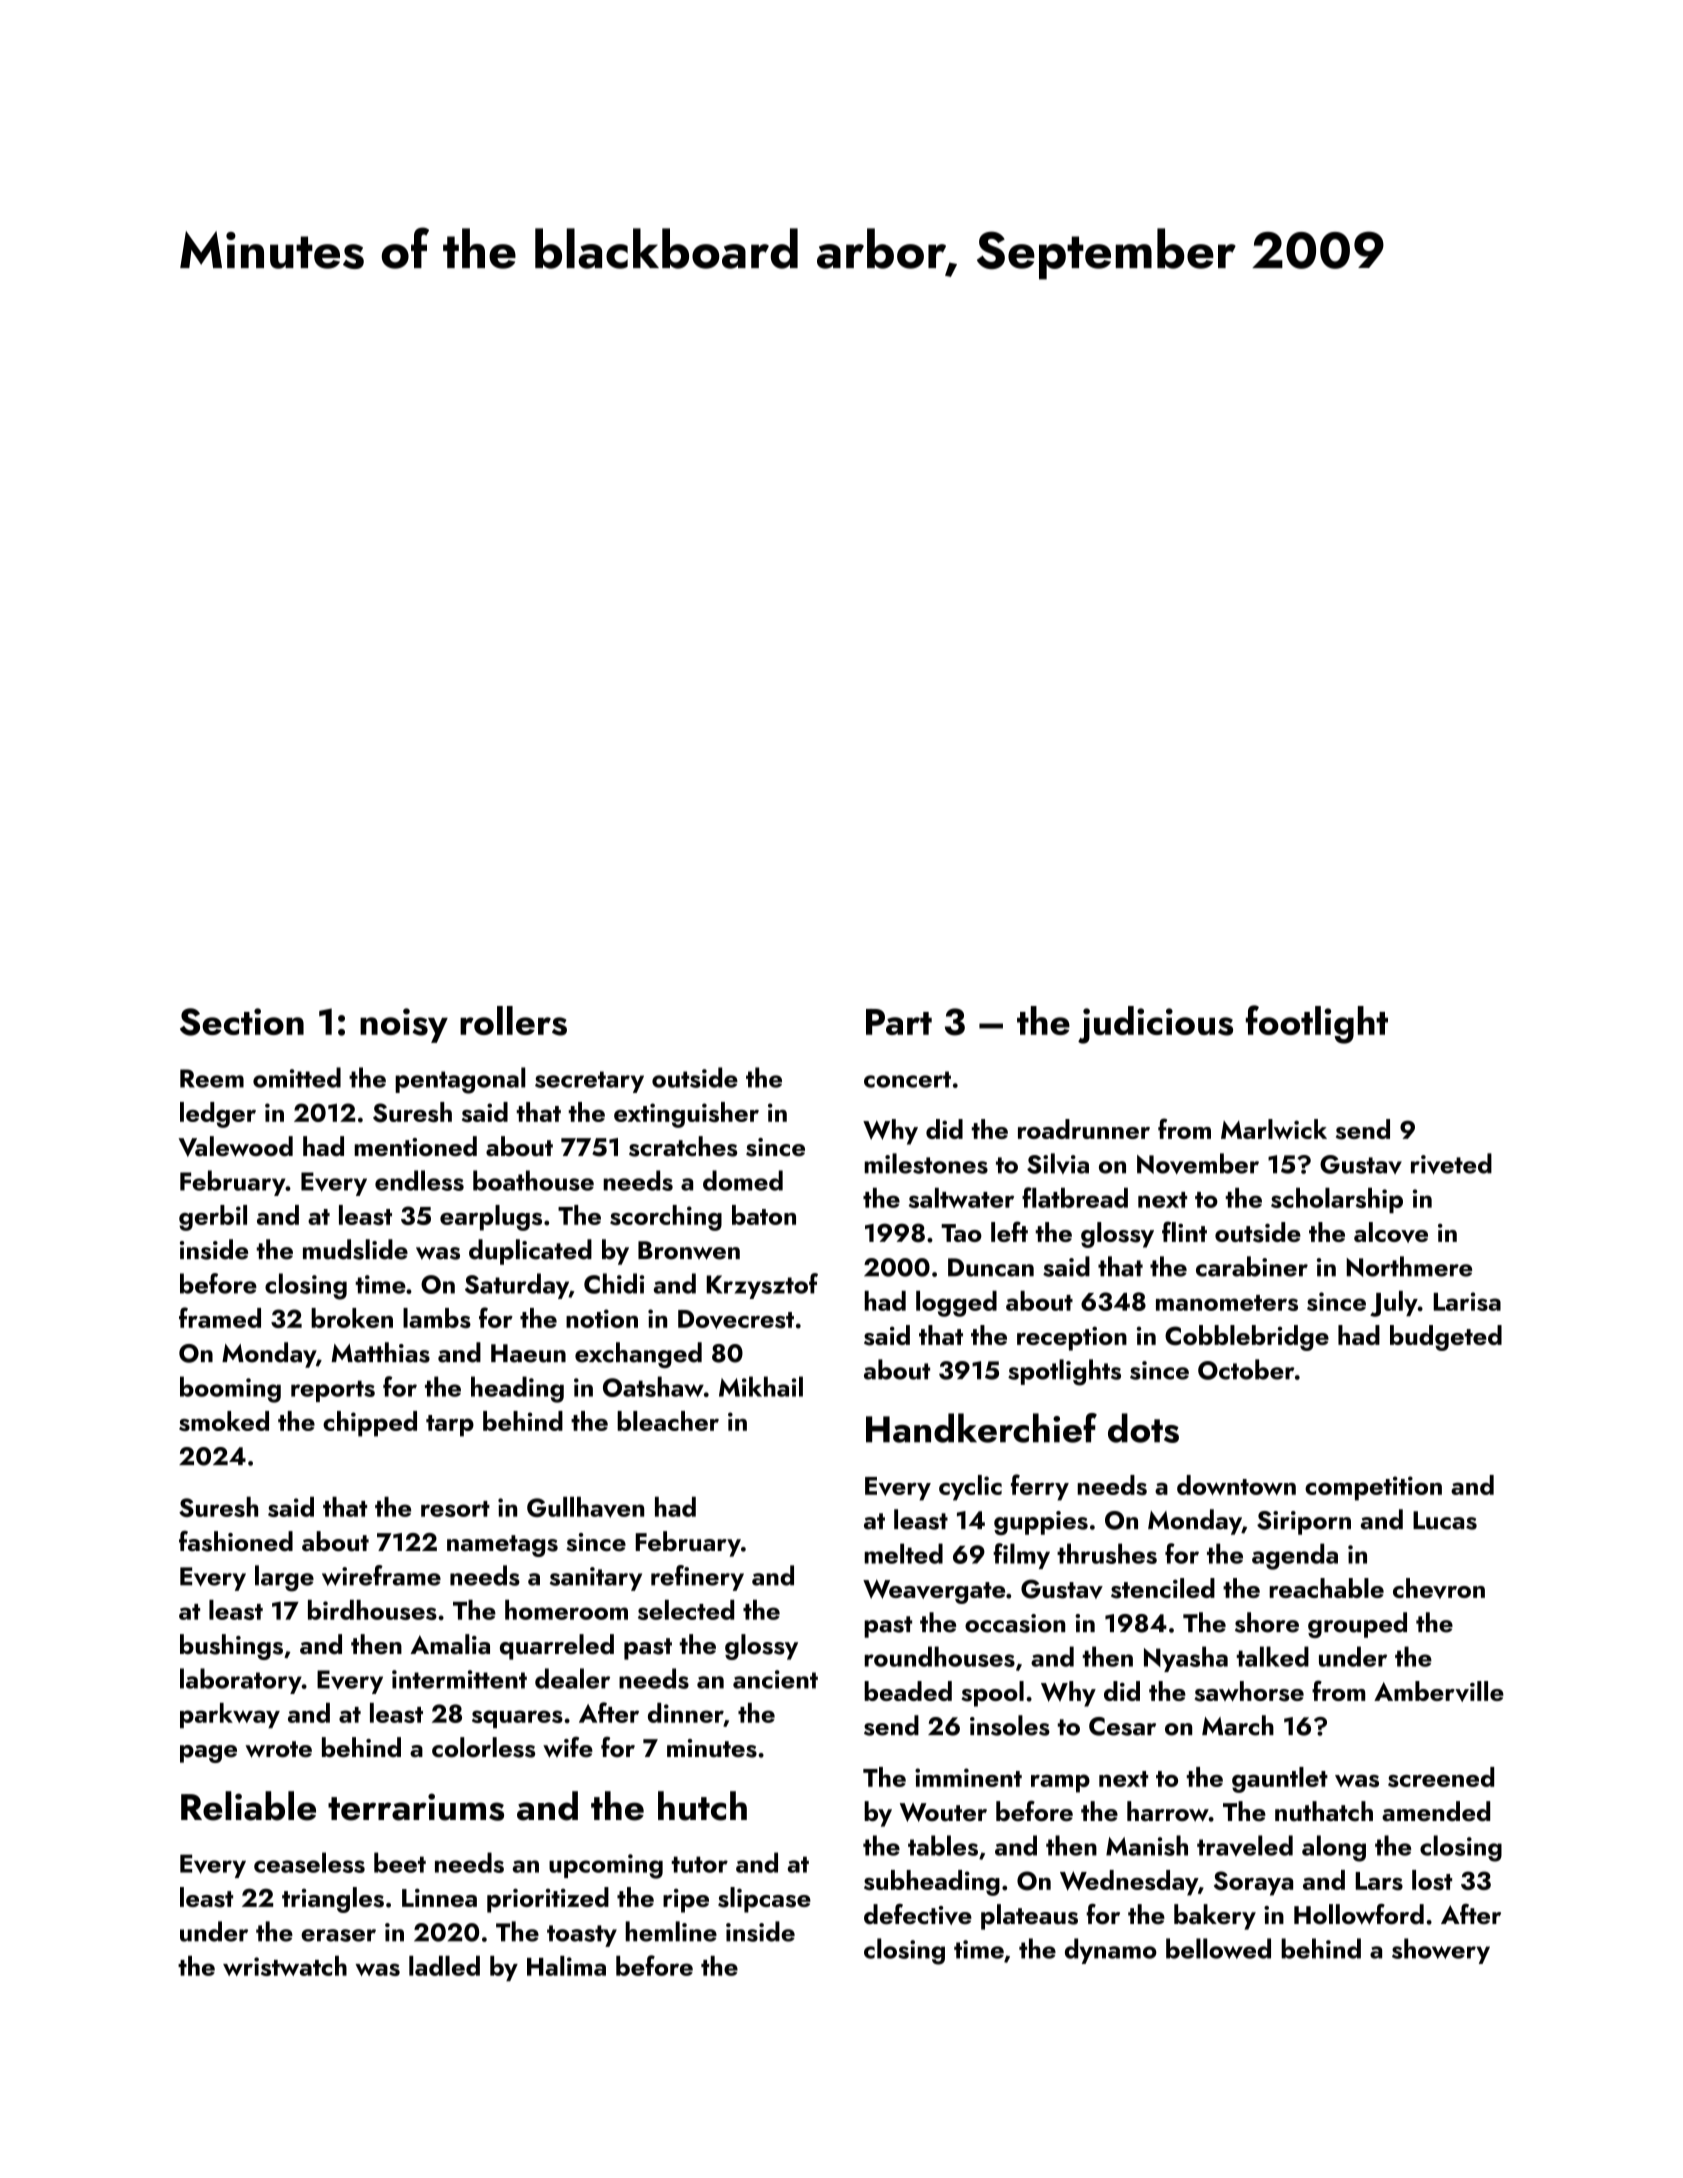  Describe the element at coordinates (1373, 1488) in the document. I see `competition` at that location.
